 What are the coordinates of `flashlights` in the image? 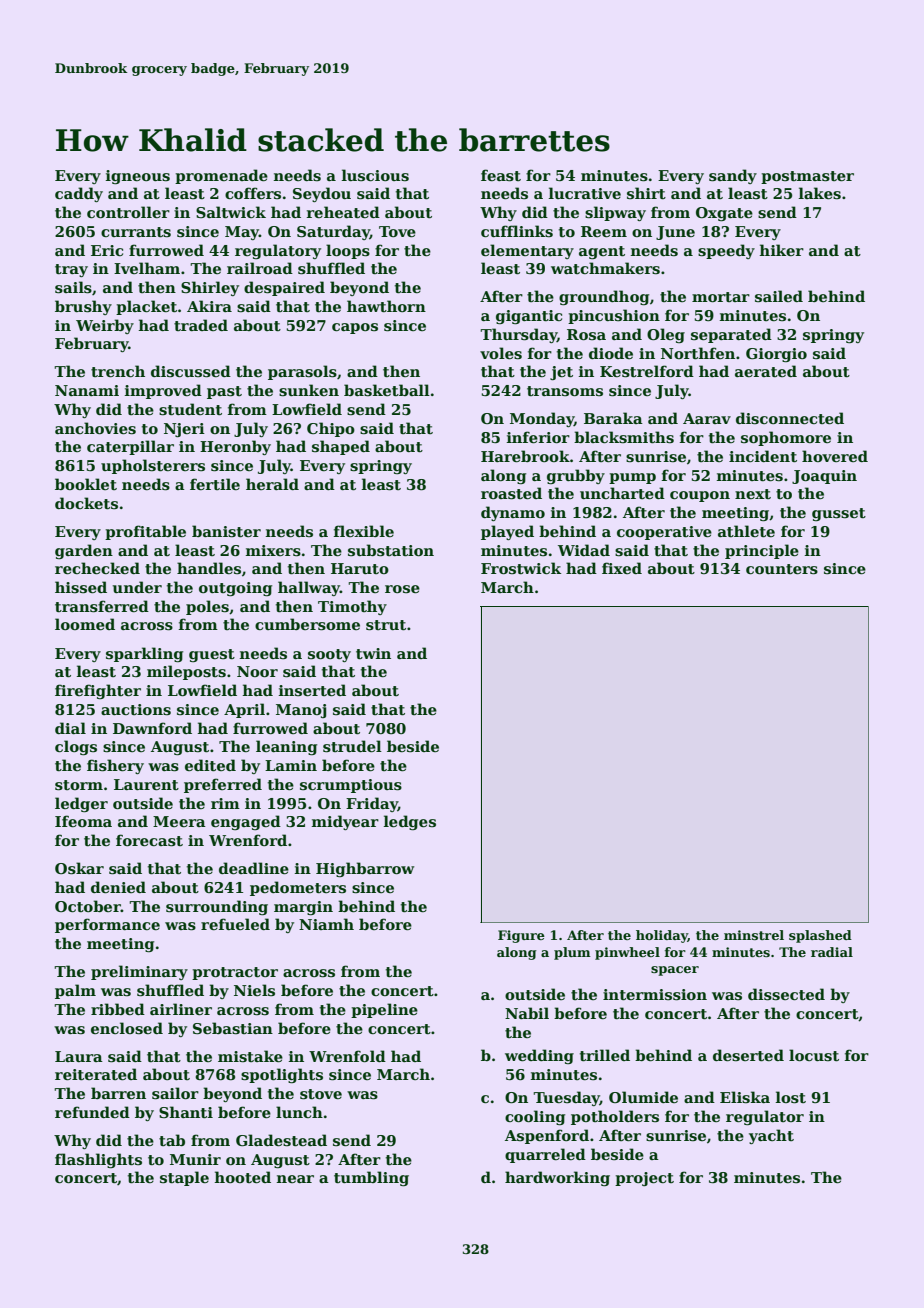 It's located at (98, 1160).
